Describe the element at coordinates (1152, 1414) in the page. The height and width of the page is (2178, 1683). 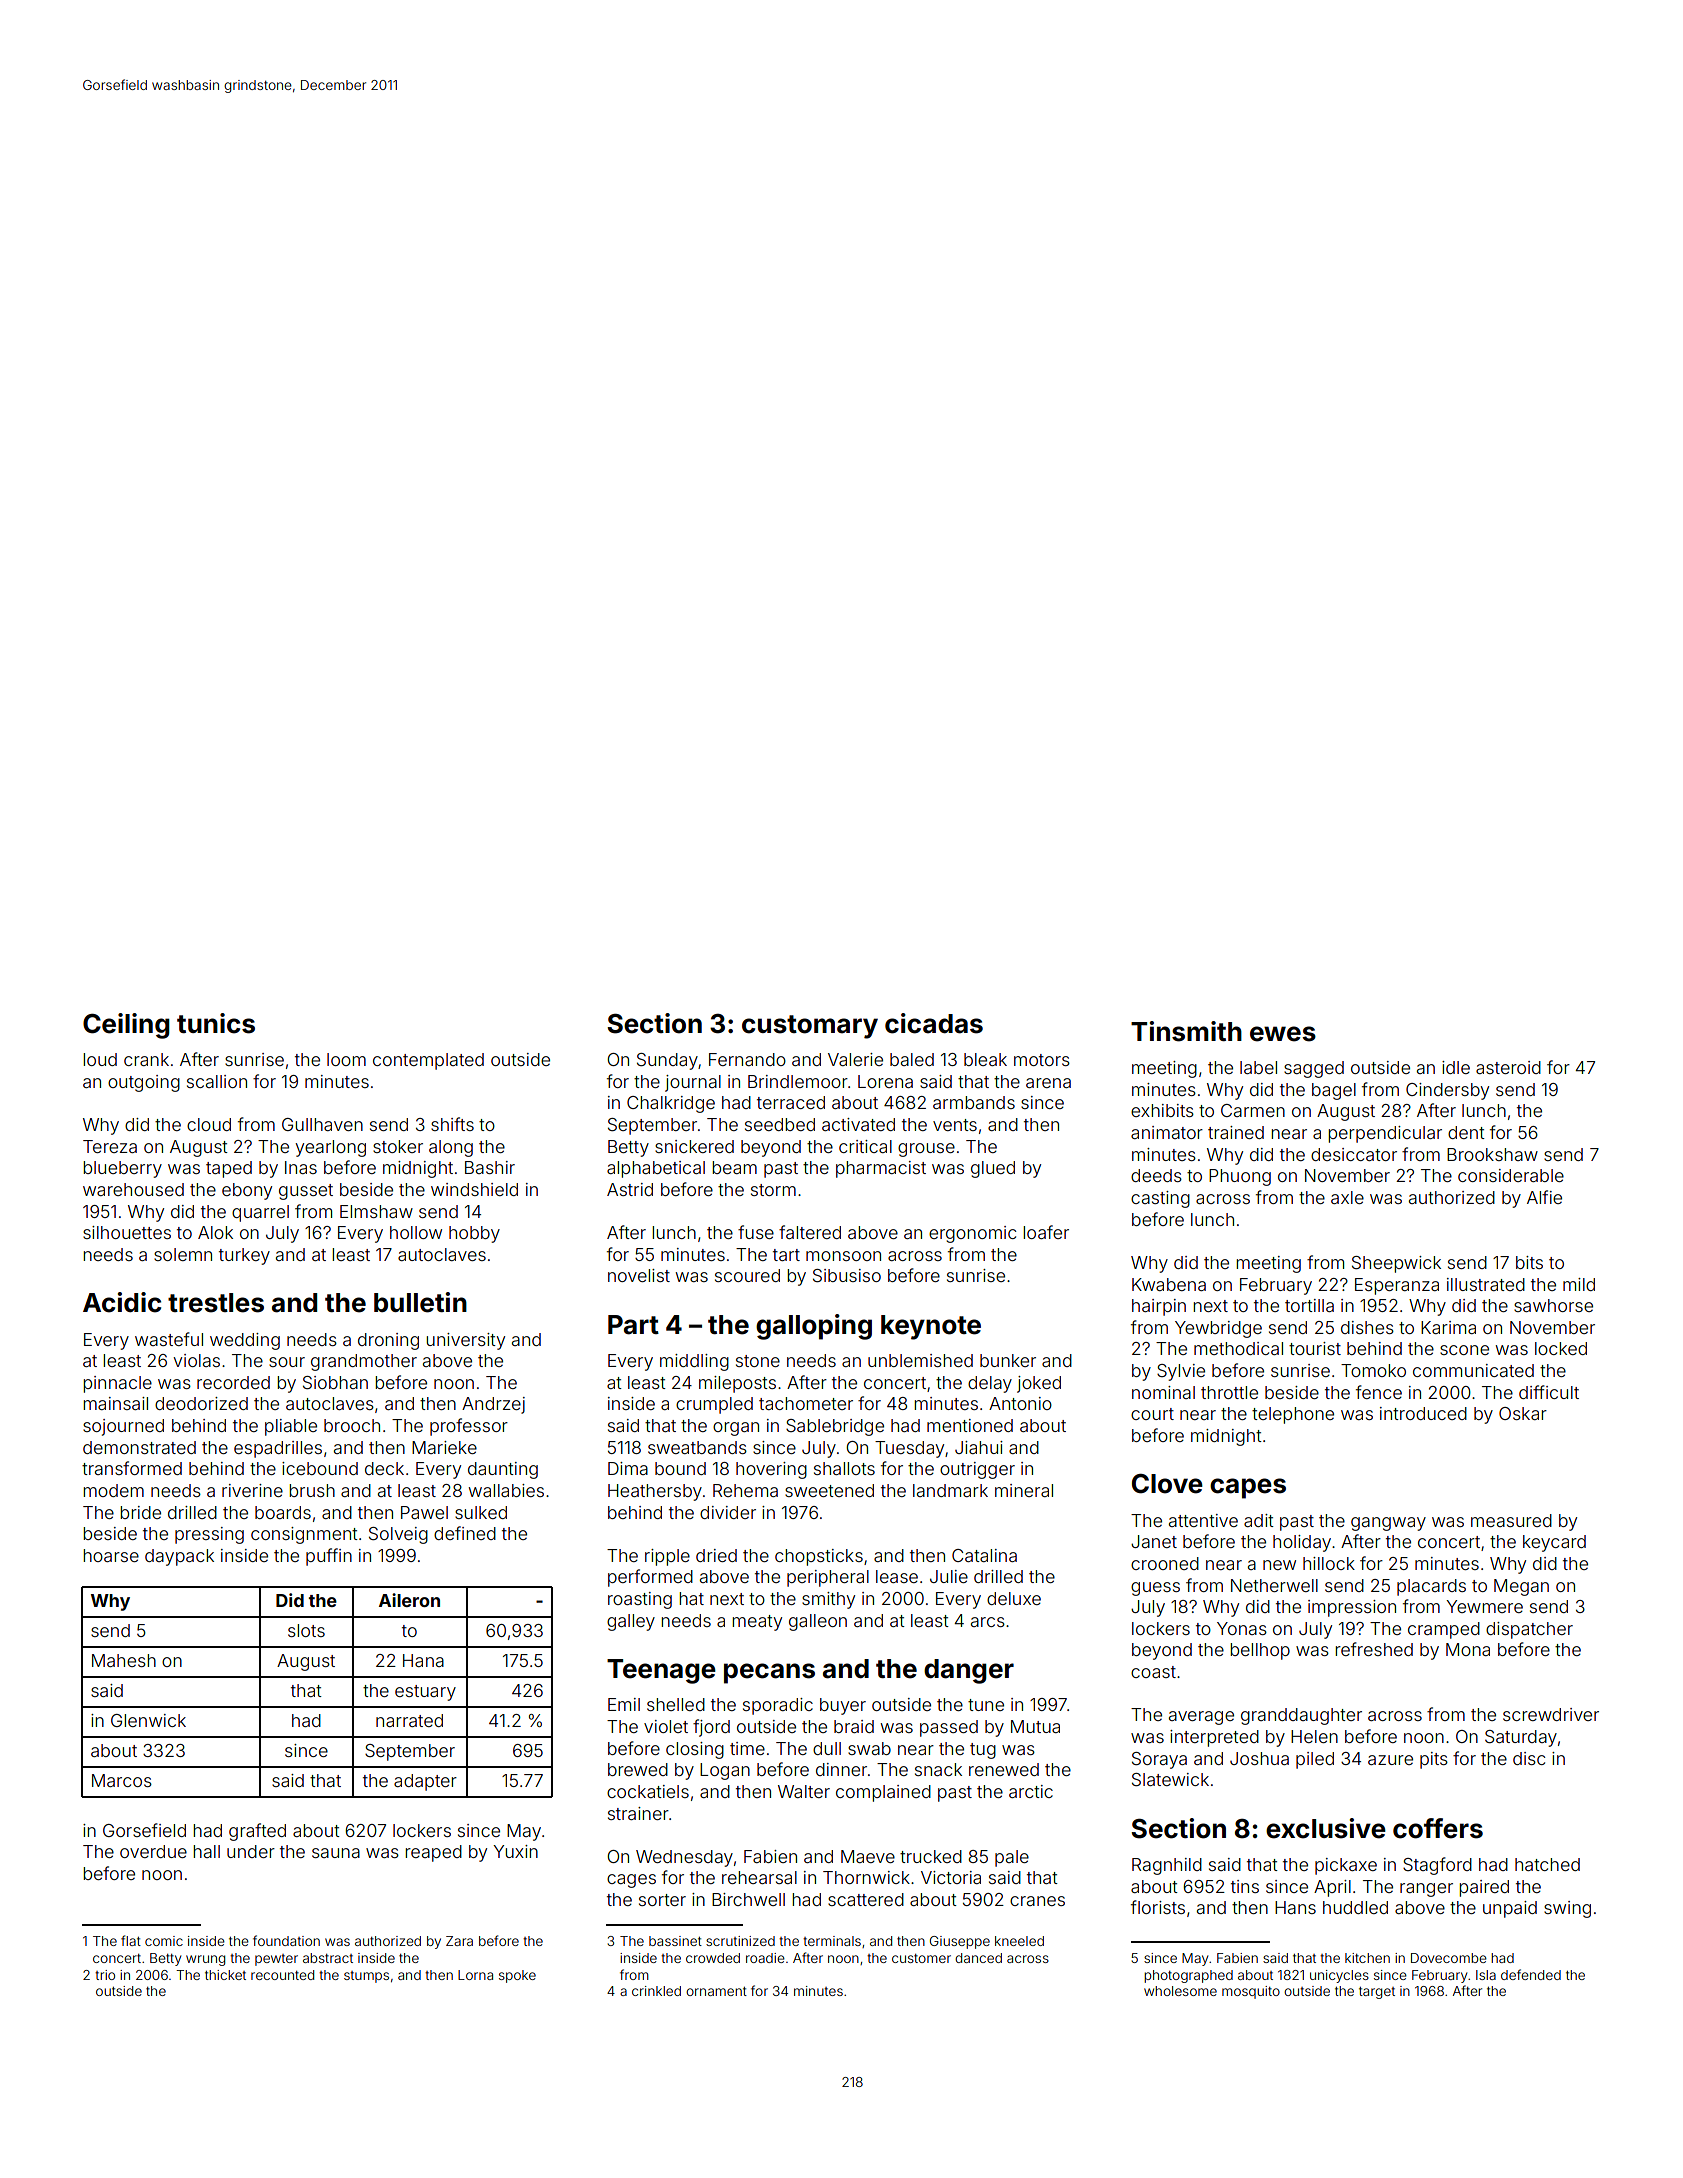
I see `court` at that location.
